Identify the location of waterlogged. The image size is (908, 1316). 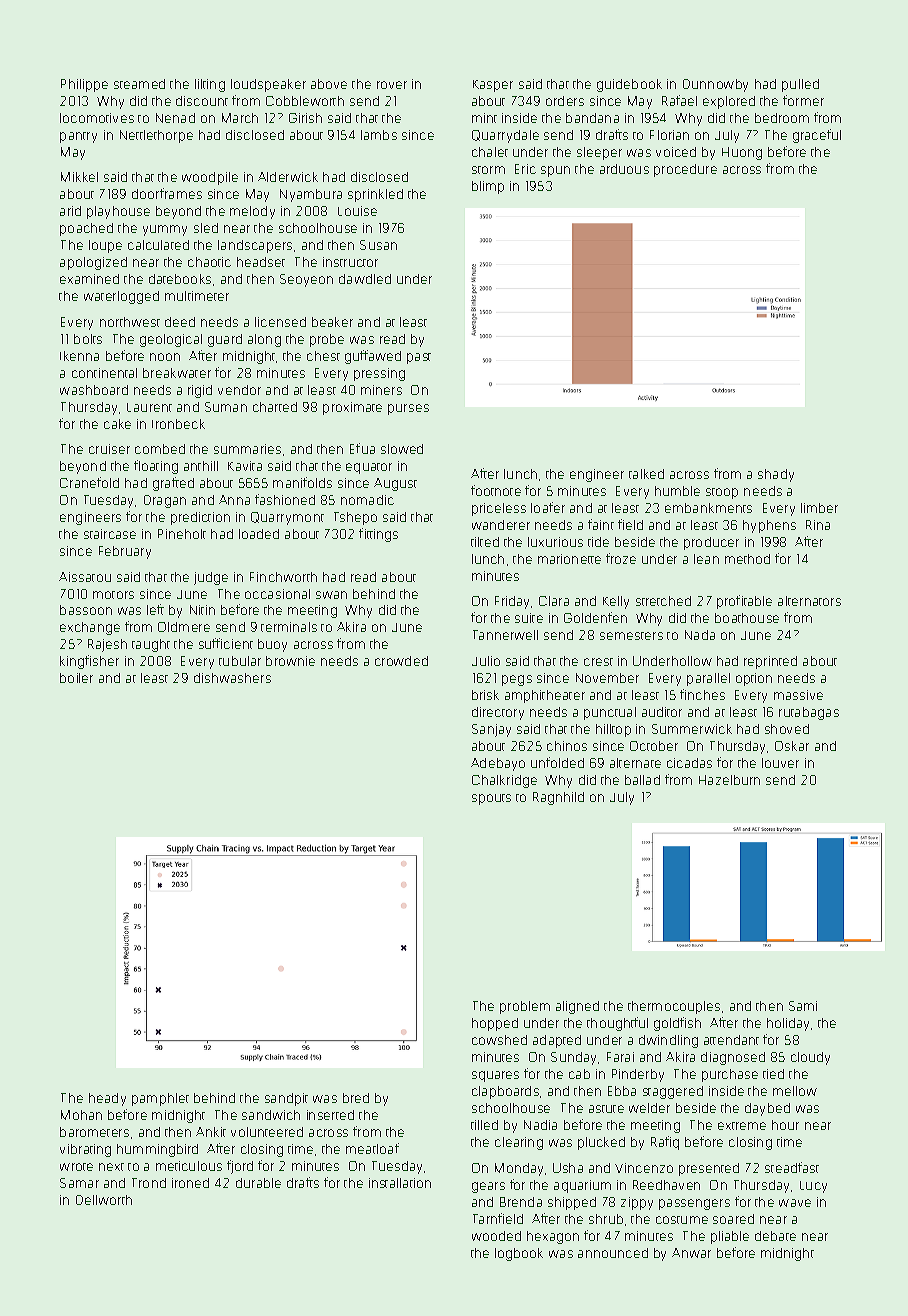
(121, 297).
